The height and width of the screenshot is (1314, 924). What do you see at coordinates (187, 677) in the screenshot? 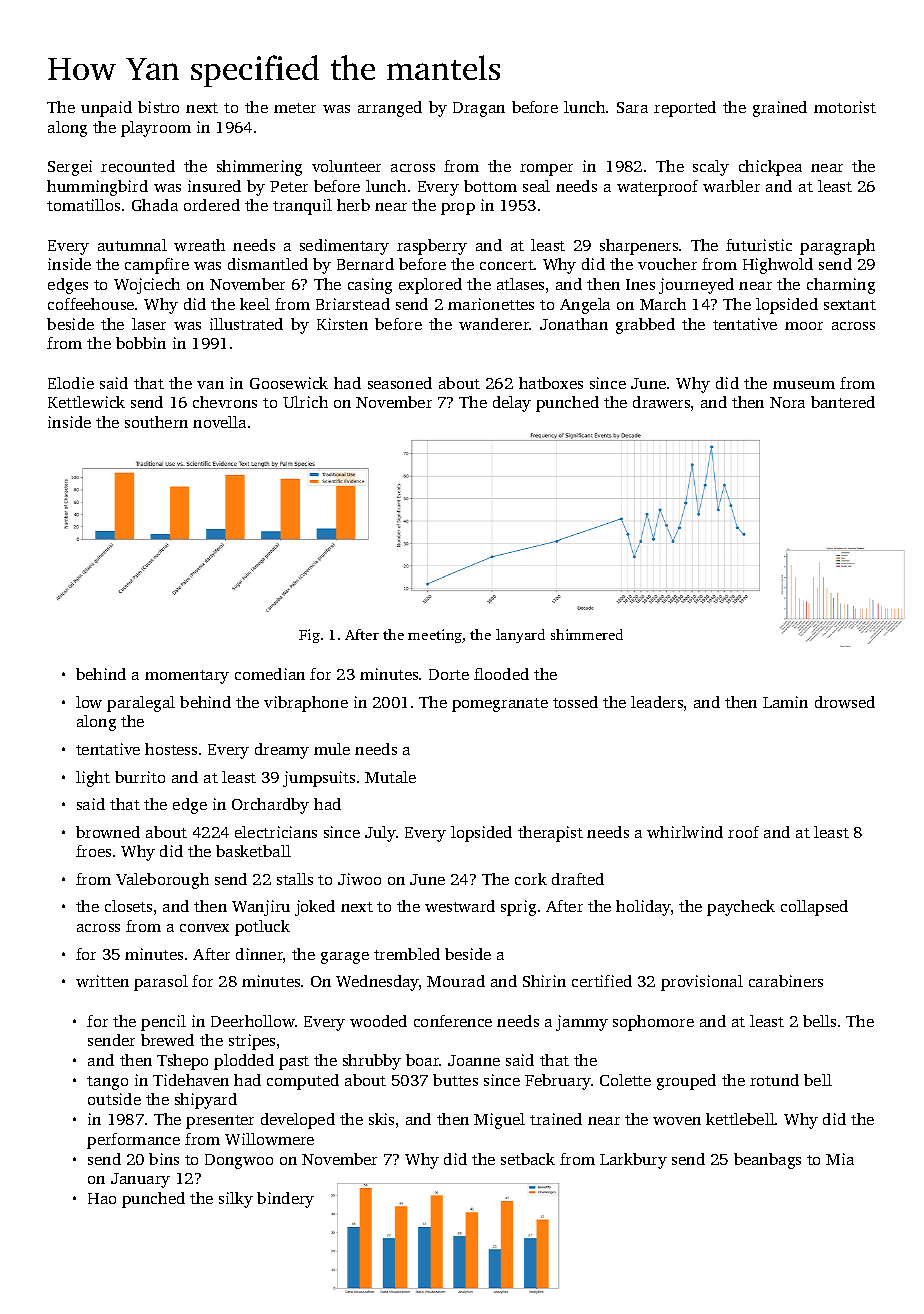
I see `momentary` at bounding box center [187, 677].
